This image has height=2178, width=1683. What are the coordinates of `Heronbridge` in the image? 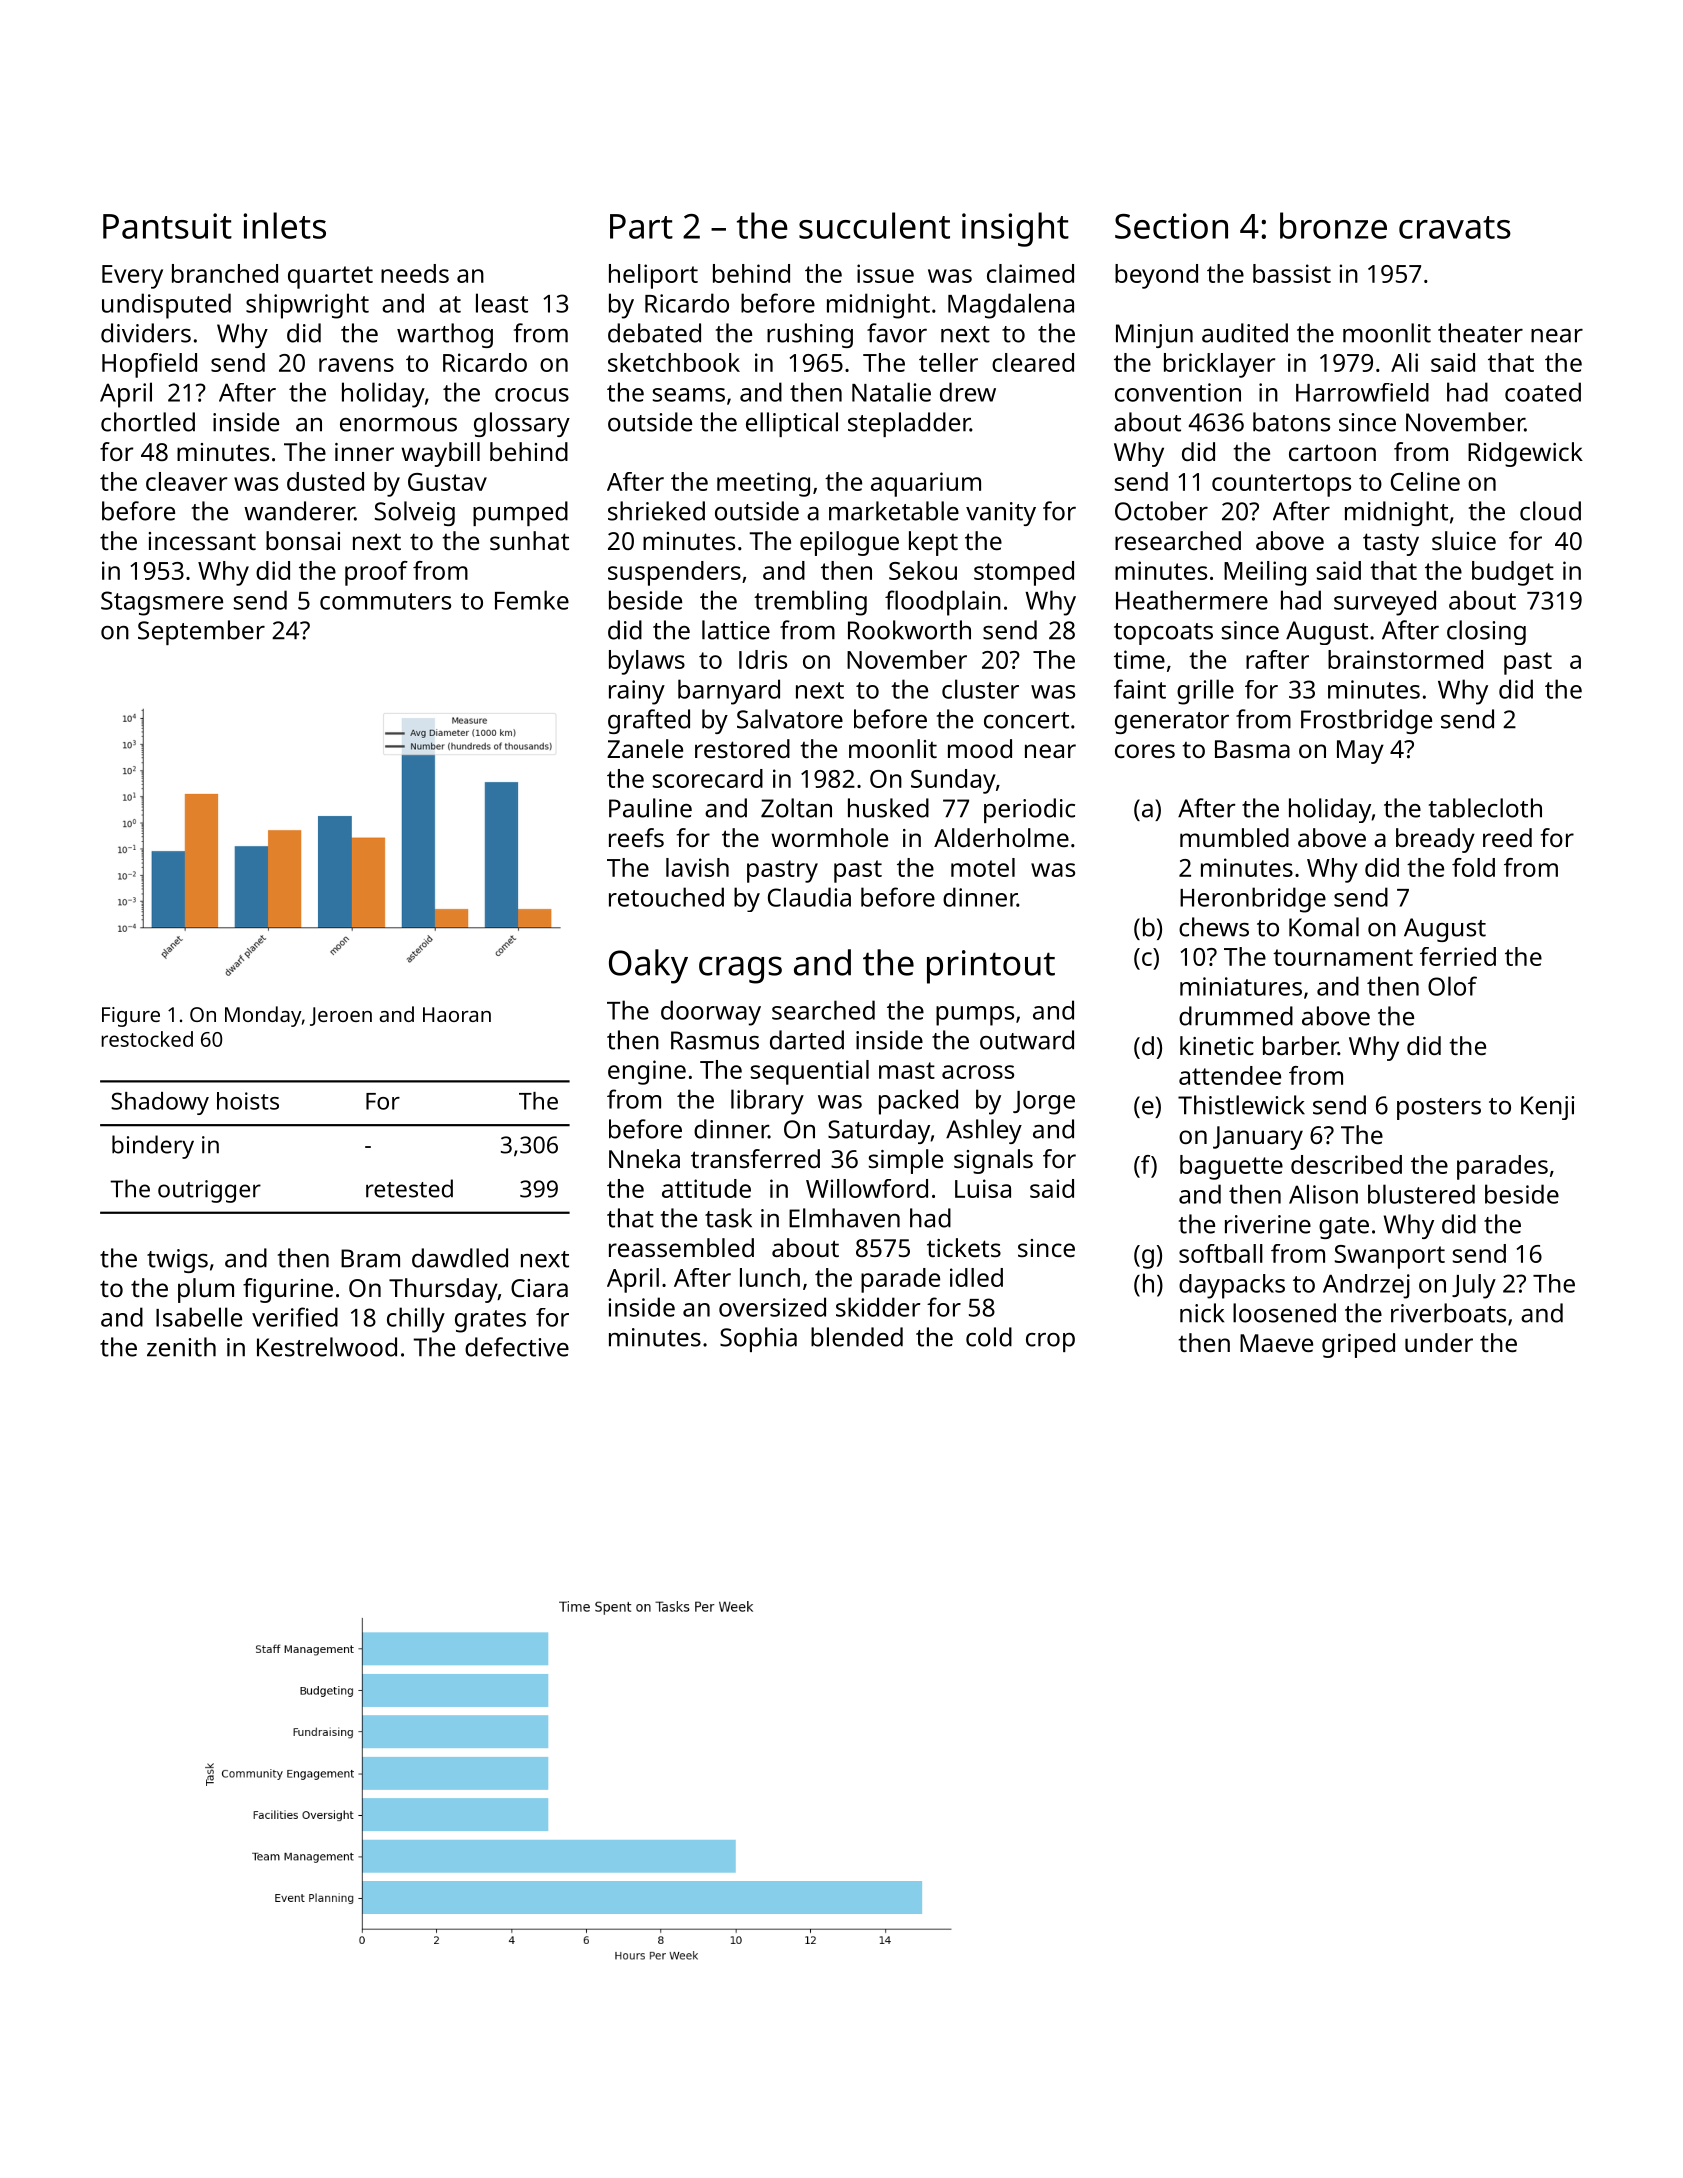 It's located at (1253, 900).
